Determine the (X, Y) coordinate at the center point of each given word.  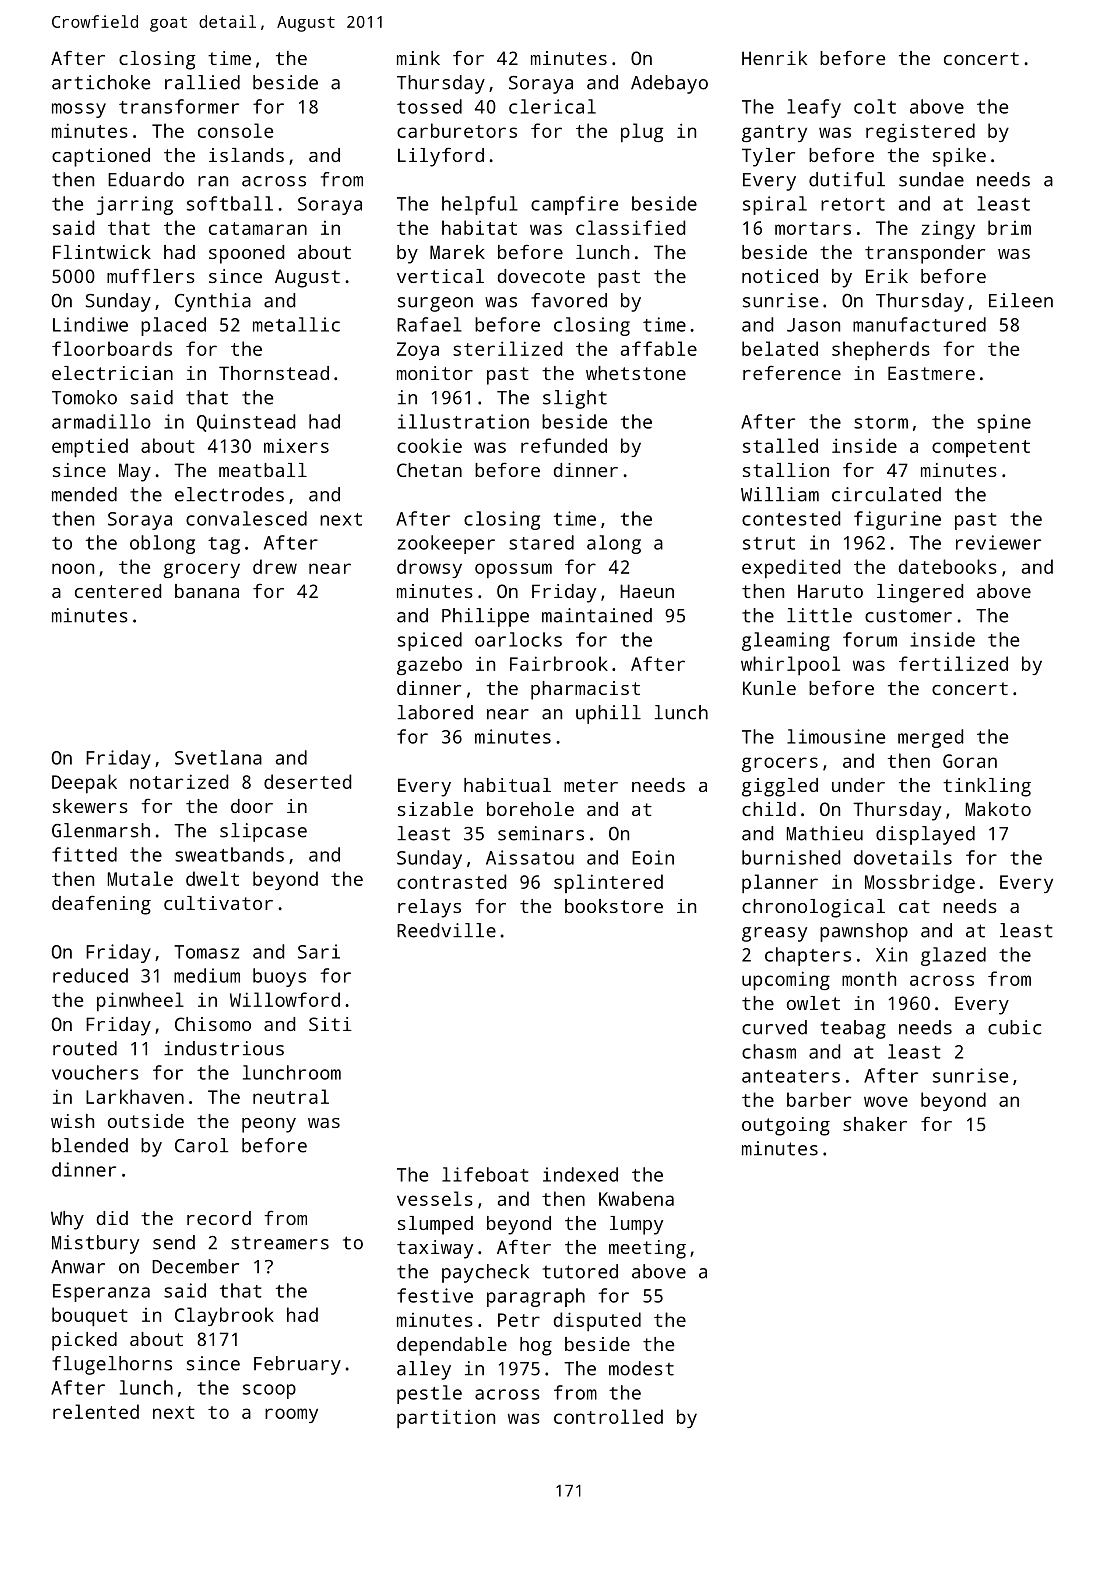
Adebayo (669, 84)
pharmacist (585, 690)
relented (96, 1411)
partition (446, 1418)
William (780, 494)
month (869, 978)
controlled (608, 1416)
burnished (791, 857)
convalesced (246, 518)
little (819, 615)
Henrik (774, 58)
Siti (330, 1024)
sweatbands (229, 854)
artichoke (101, 82)
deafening (101, 905)
